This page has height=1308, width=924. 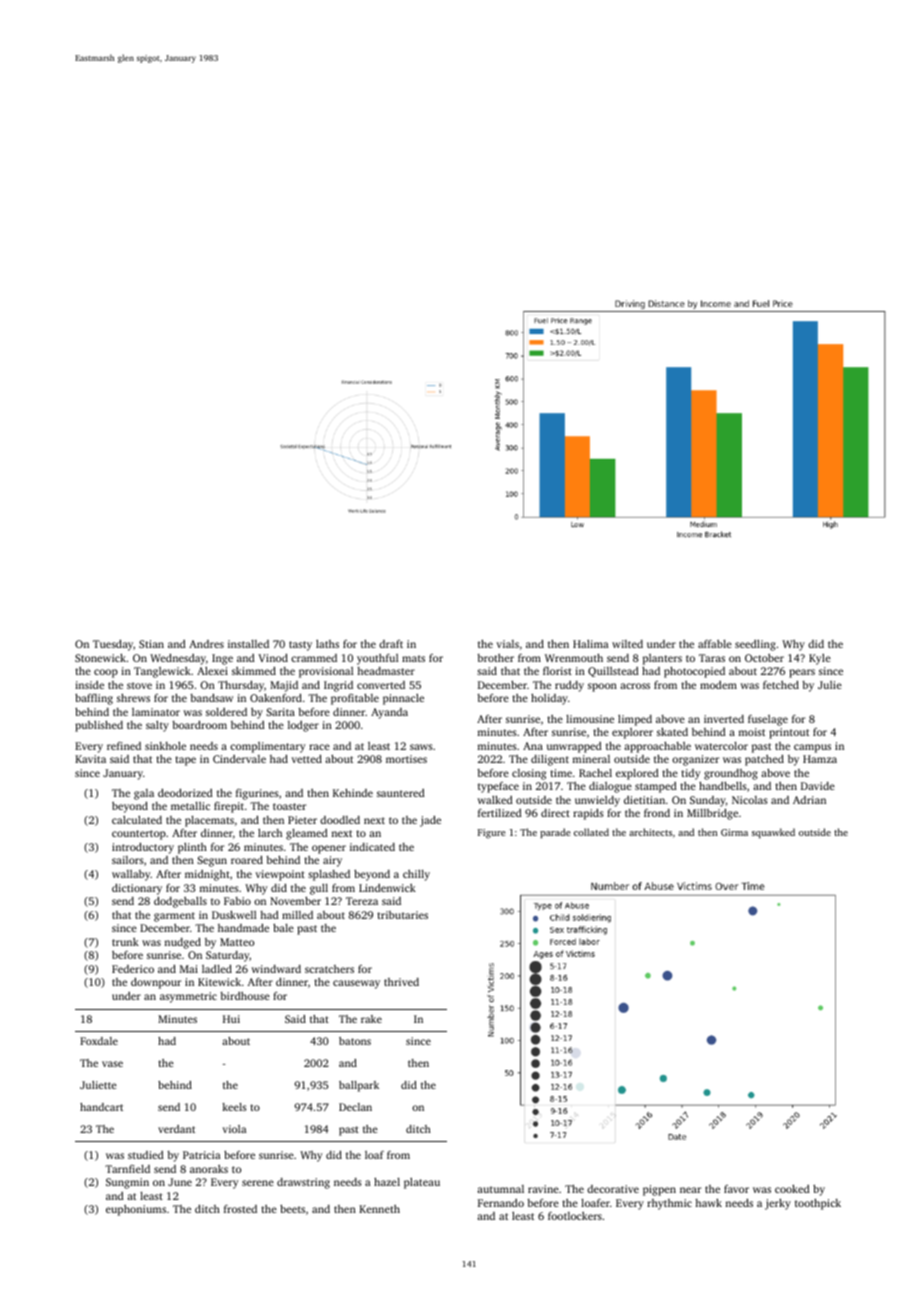 I want to click on vials, so click(x=507, y=644).
